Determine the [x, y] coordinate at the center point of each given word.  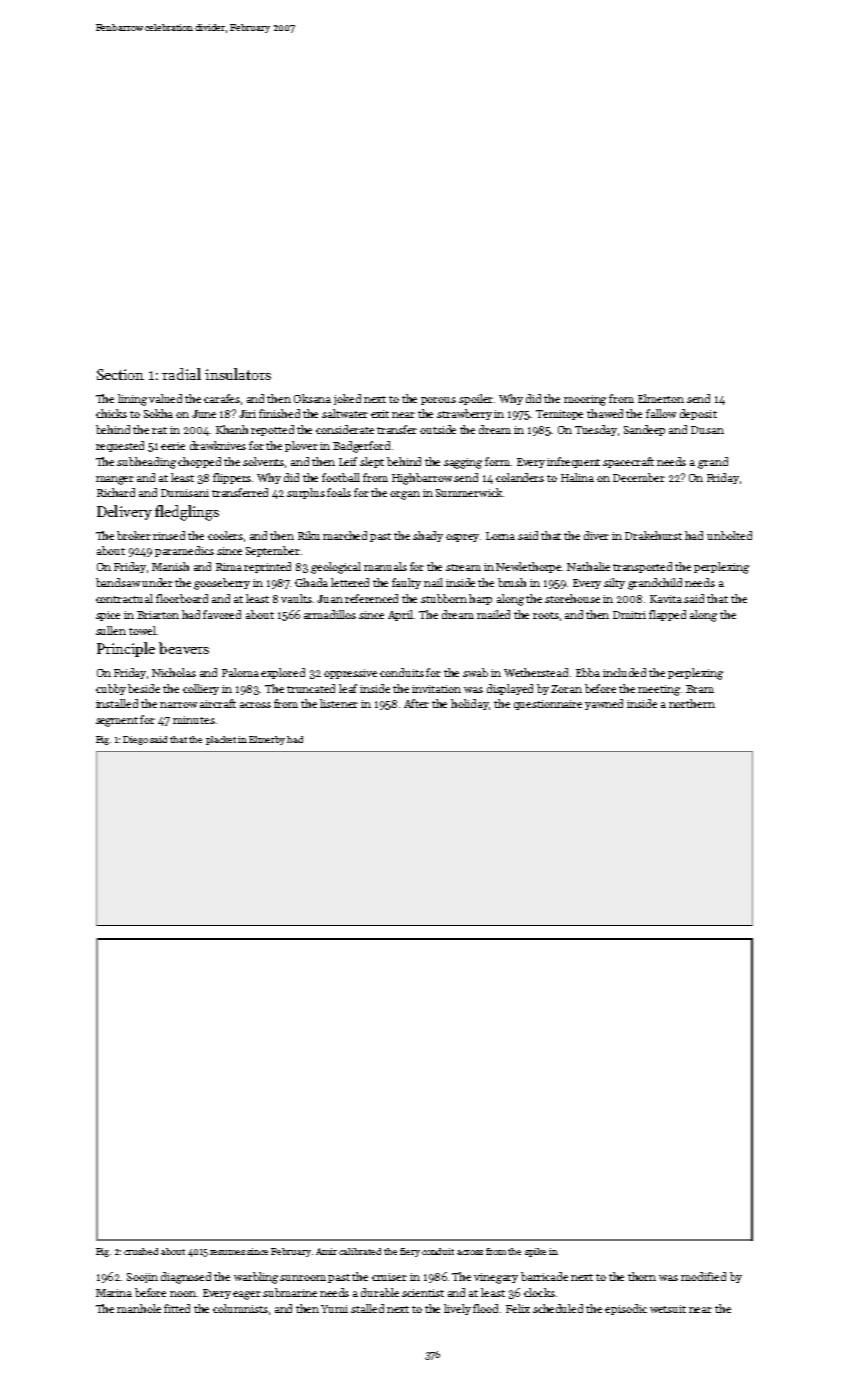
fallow [661, 413]
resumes [227, 1252]
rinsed [169, 535]
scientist [423, 1293]
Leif [348, 461]
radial [181, 374]
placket [221, 740]
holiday [470, 704]
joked [347, 399]
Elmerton [661, 398]
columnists [240, 1308]
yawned [604, 704]
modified [703, 1276]
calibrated [360, 1251]
